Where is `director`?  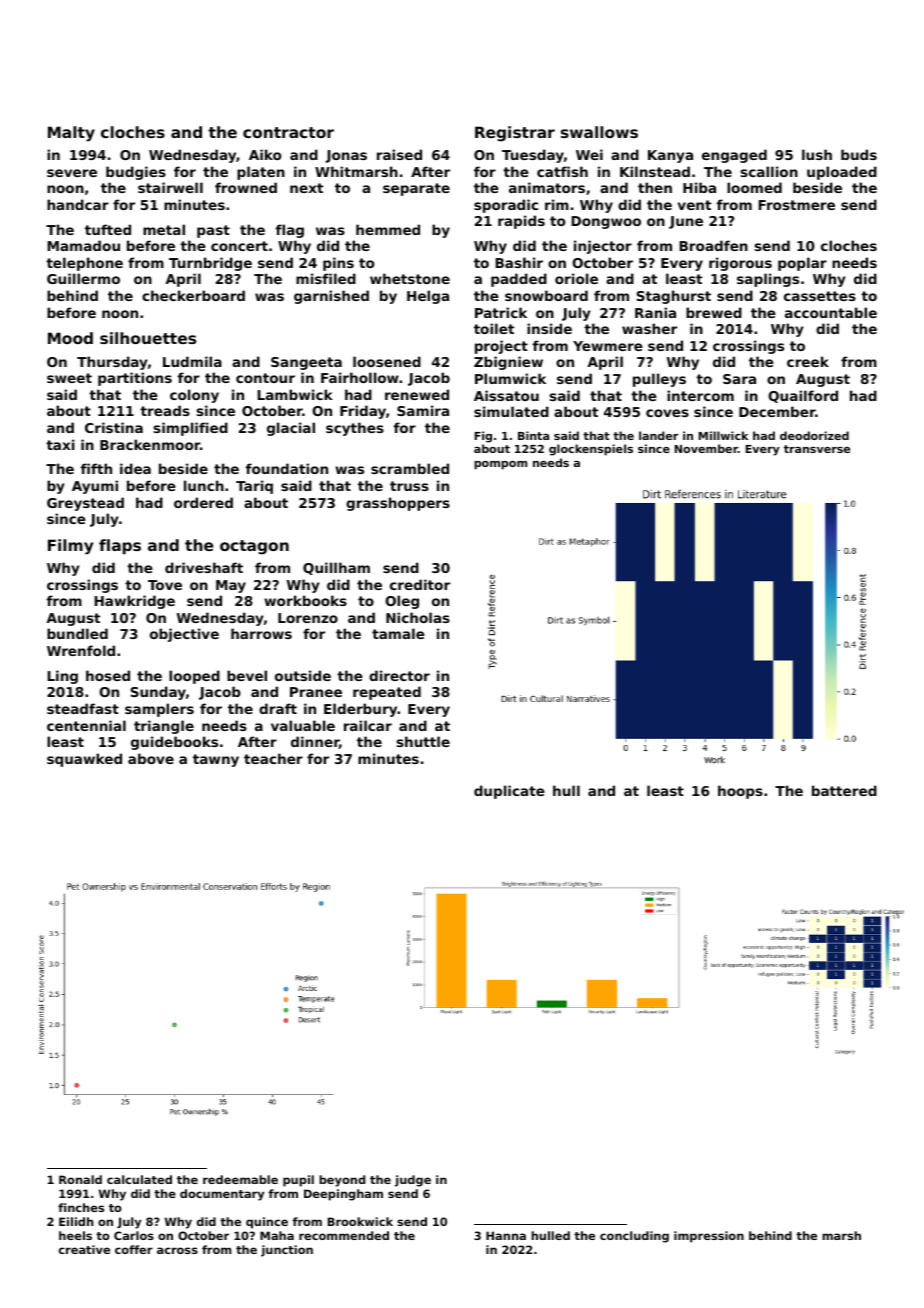
director is located at coordinates (399, 675).
